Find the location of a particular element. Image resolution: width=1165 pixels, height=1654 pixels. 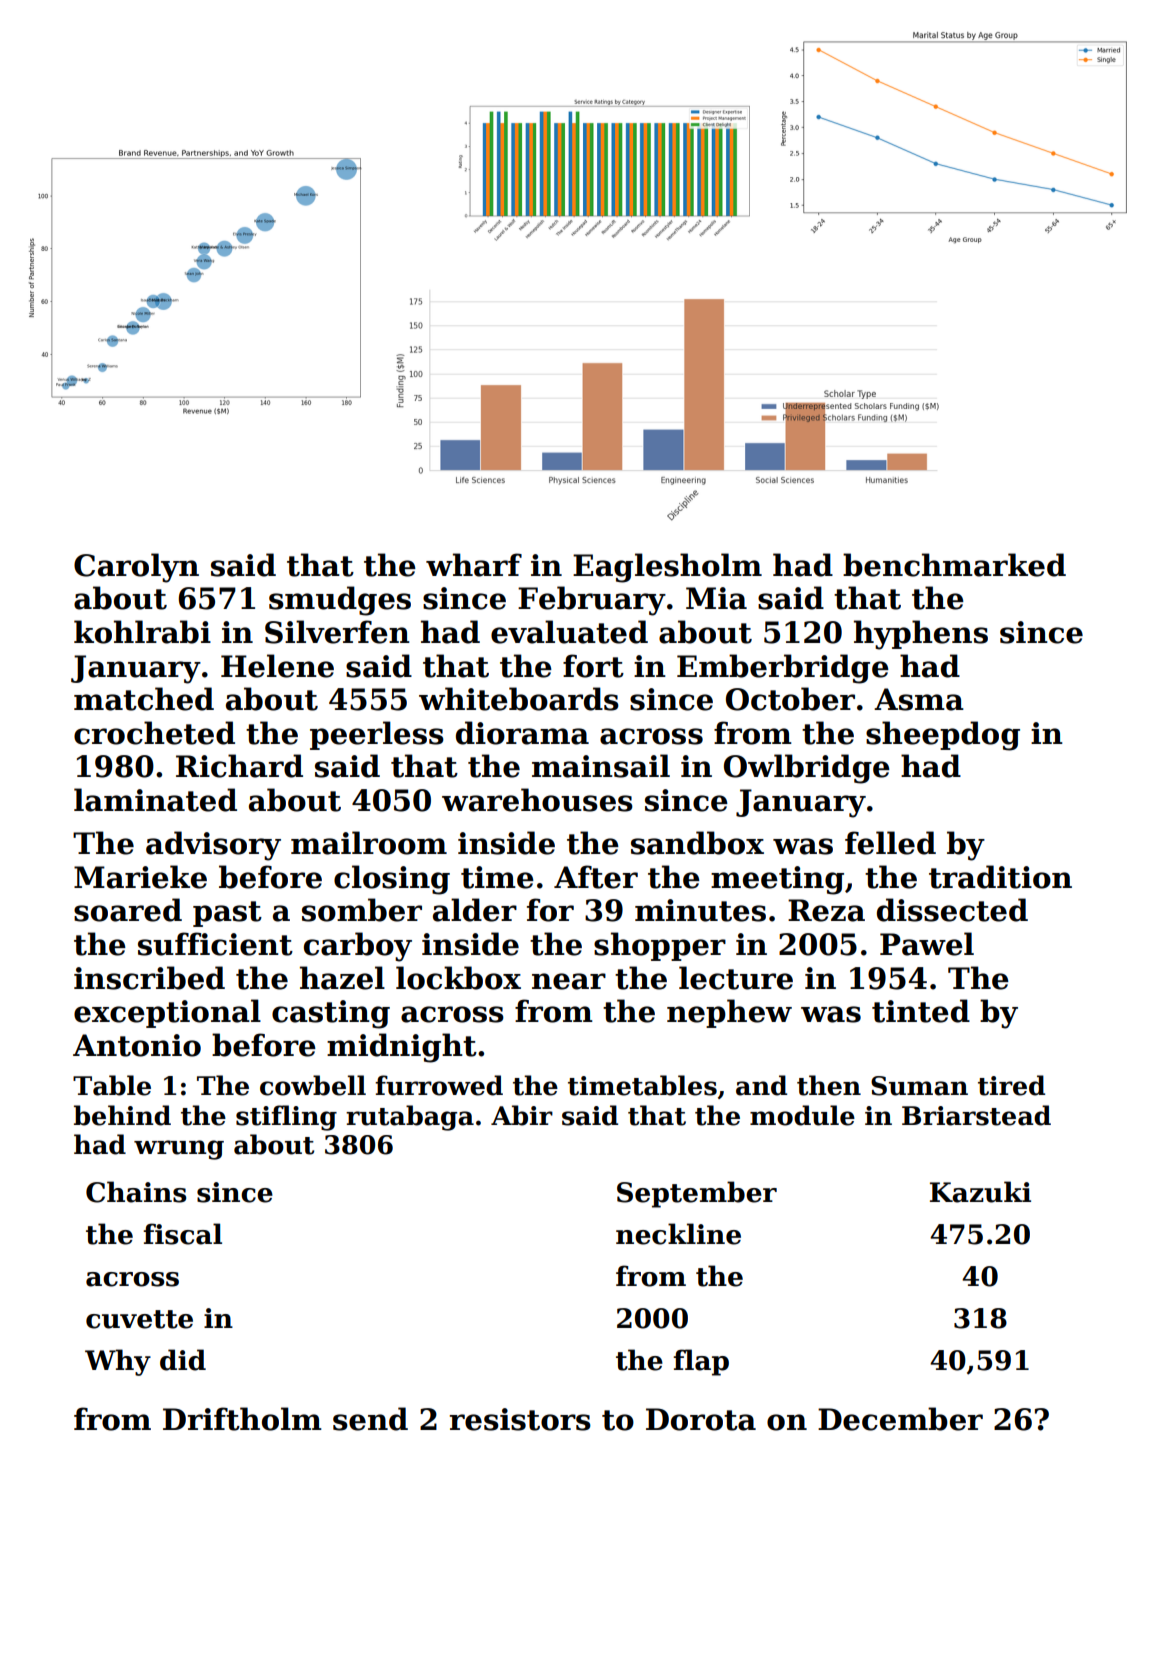

Pawel is located at coordinates (927, 944).
